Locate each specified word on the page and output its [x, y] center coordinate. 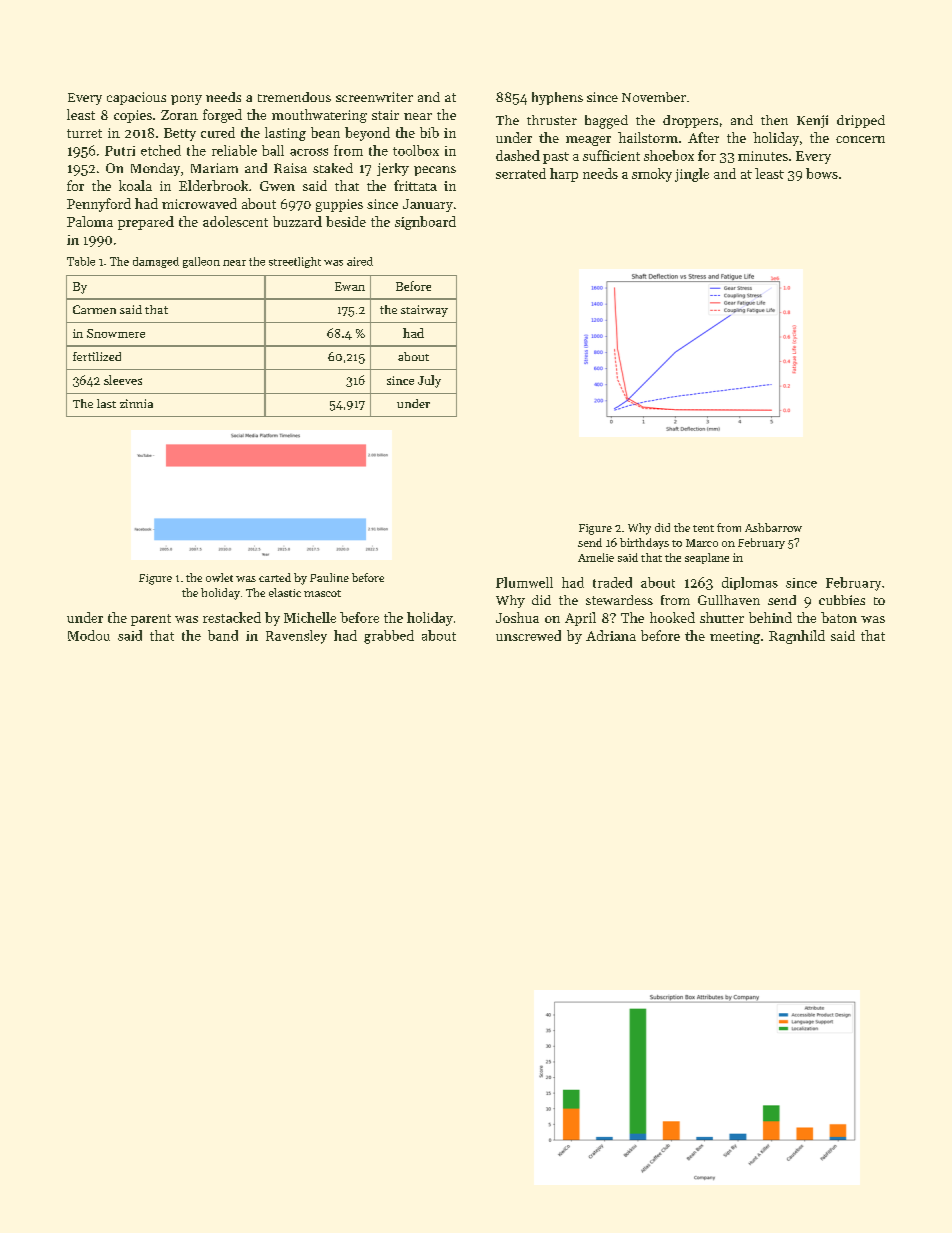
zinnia [136, 403]
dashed [518, 155]
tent [703, 528]
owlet [219, 577]
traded [612, 582]
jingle [692, 175]
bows [822, 173]
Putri [120, 151]
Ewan [350, 286]
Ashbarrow [773, 527]
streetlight [295, 262]
